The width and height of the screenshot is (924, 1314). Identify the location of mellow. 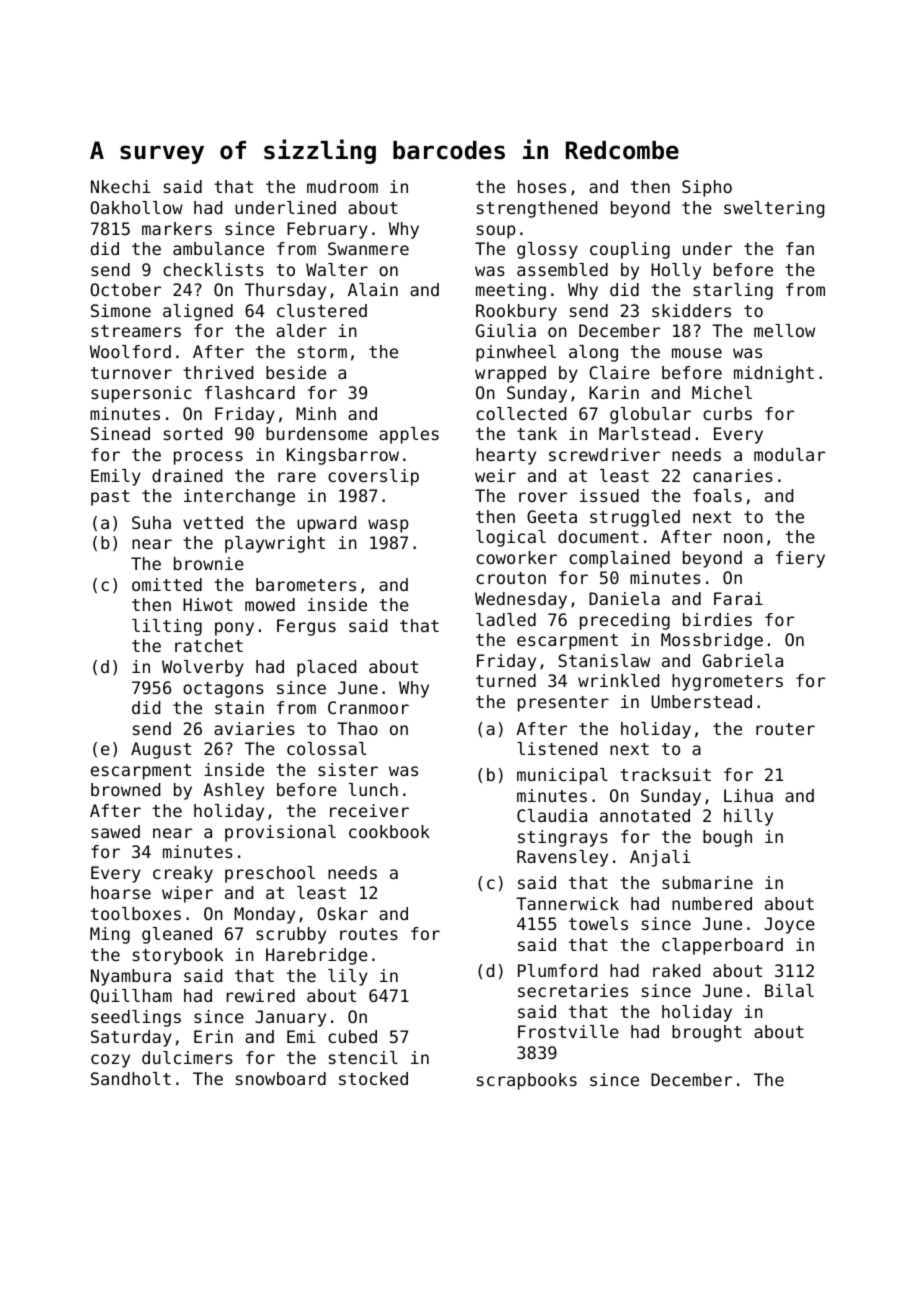
(784, 330).
